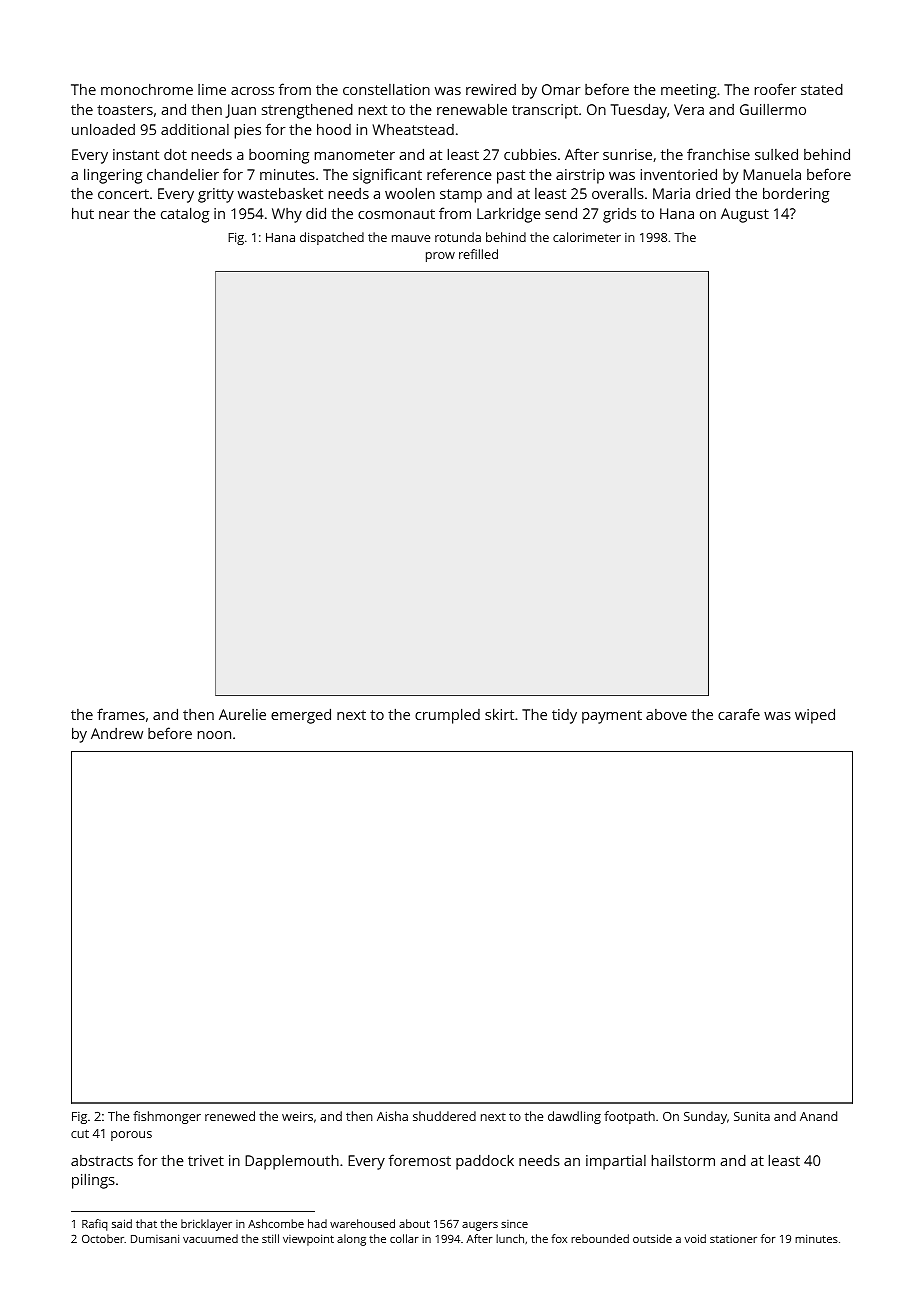  Describe the element at coordinates (279, 156) in the screenshot. I see `booming` at that location.
